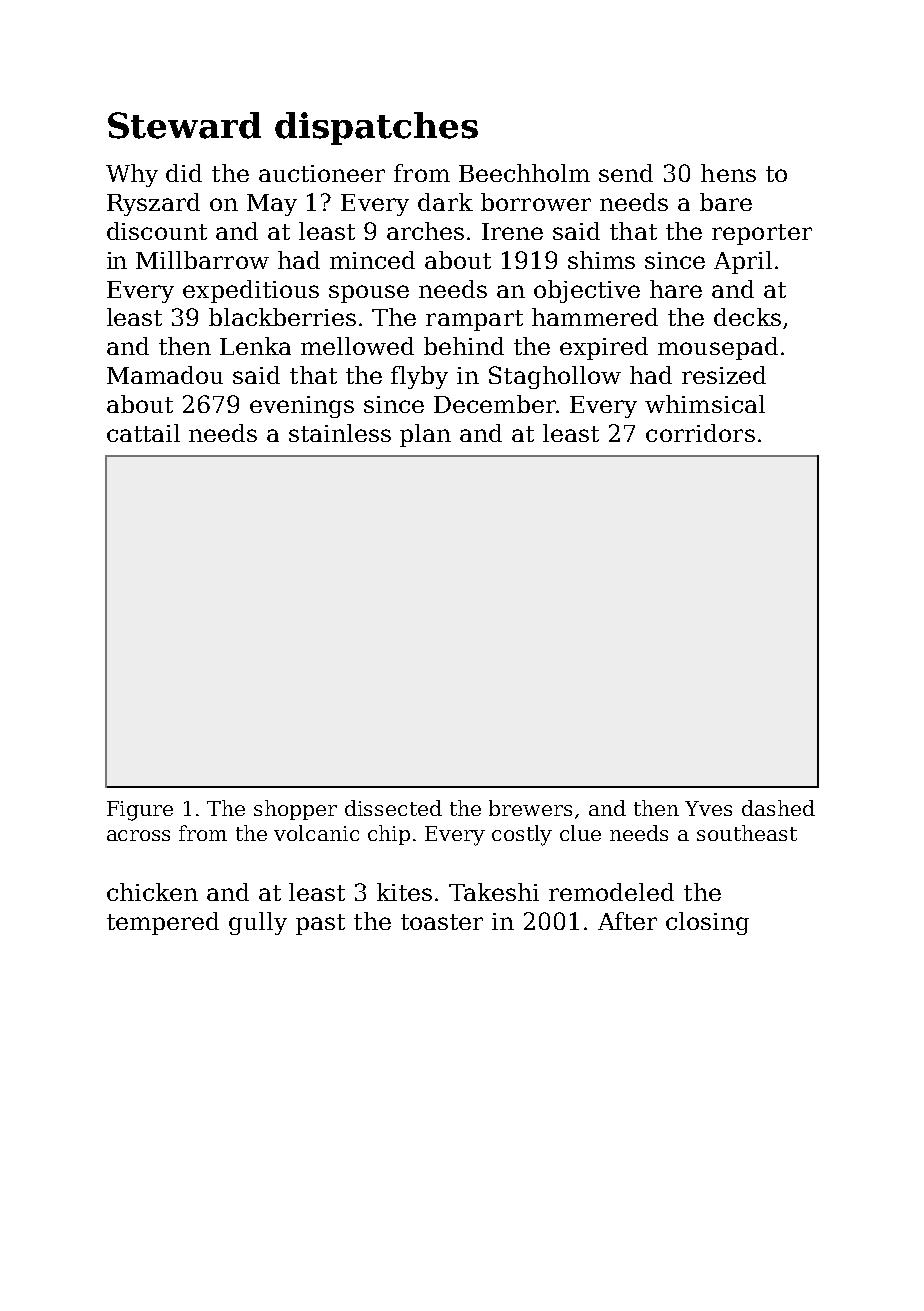 This image has width=924, height=1311. Describe the element at coordinates (163, 923) in the image. I see `tempered` at that location.
